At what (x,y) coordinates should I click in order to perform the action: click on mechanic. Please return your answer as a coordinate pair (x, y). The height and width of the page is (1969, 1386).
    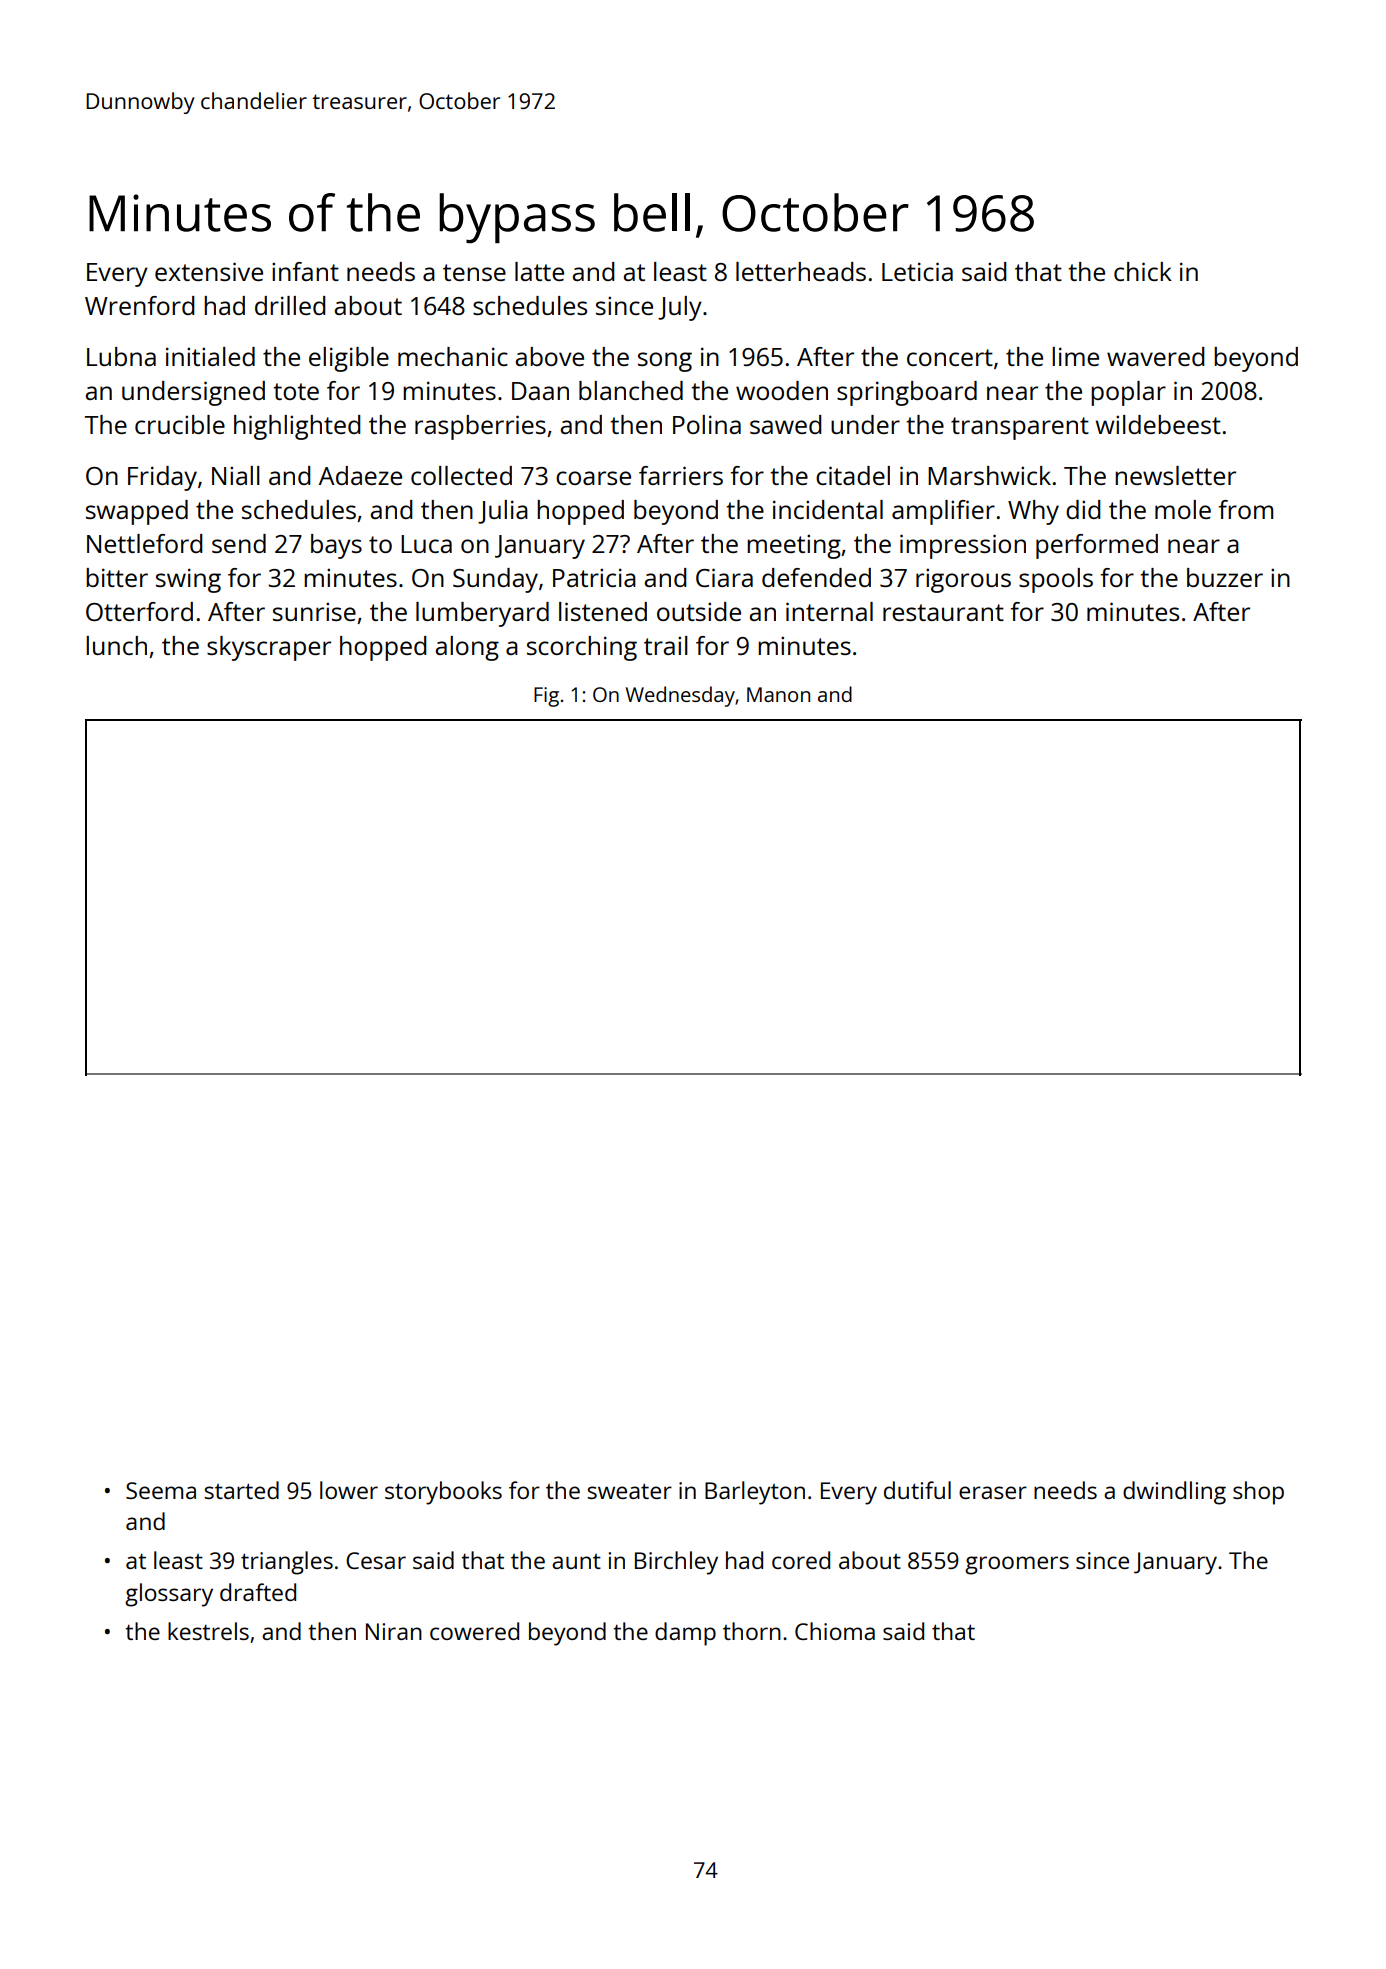
    Looking at the image, I should click on (453, 356).
